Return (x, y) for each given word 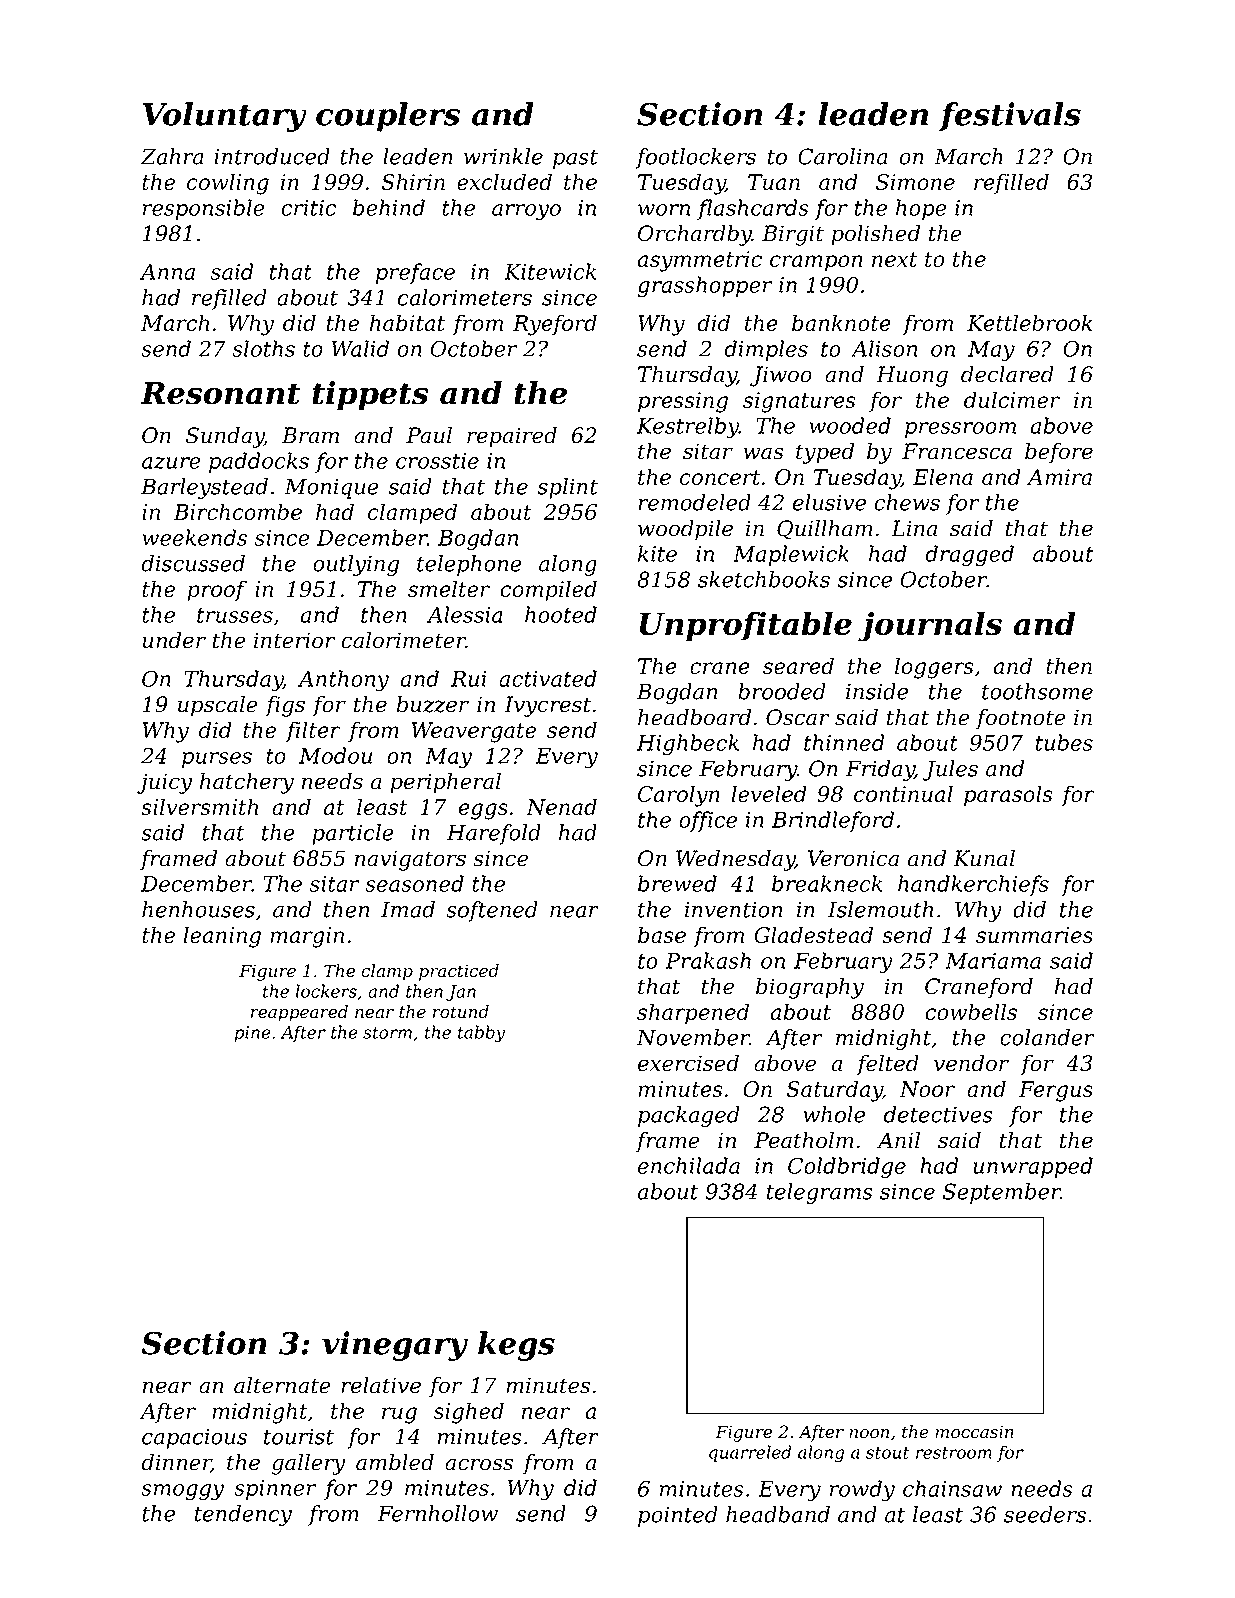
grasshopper (705, 287)
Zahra (172, 156)
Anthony (343, 681)
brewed (677, 883)
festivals (1010, 116)
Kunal (984, 858)
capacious (194, 1439)
